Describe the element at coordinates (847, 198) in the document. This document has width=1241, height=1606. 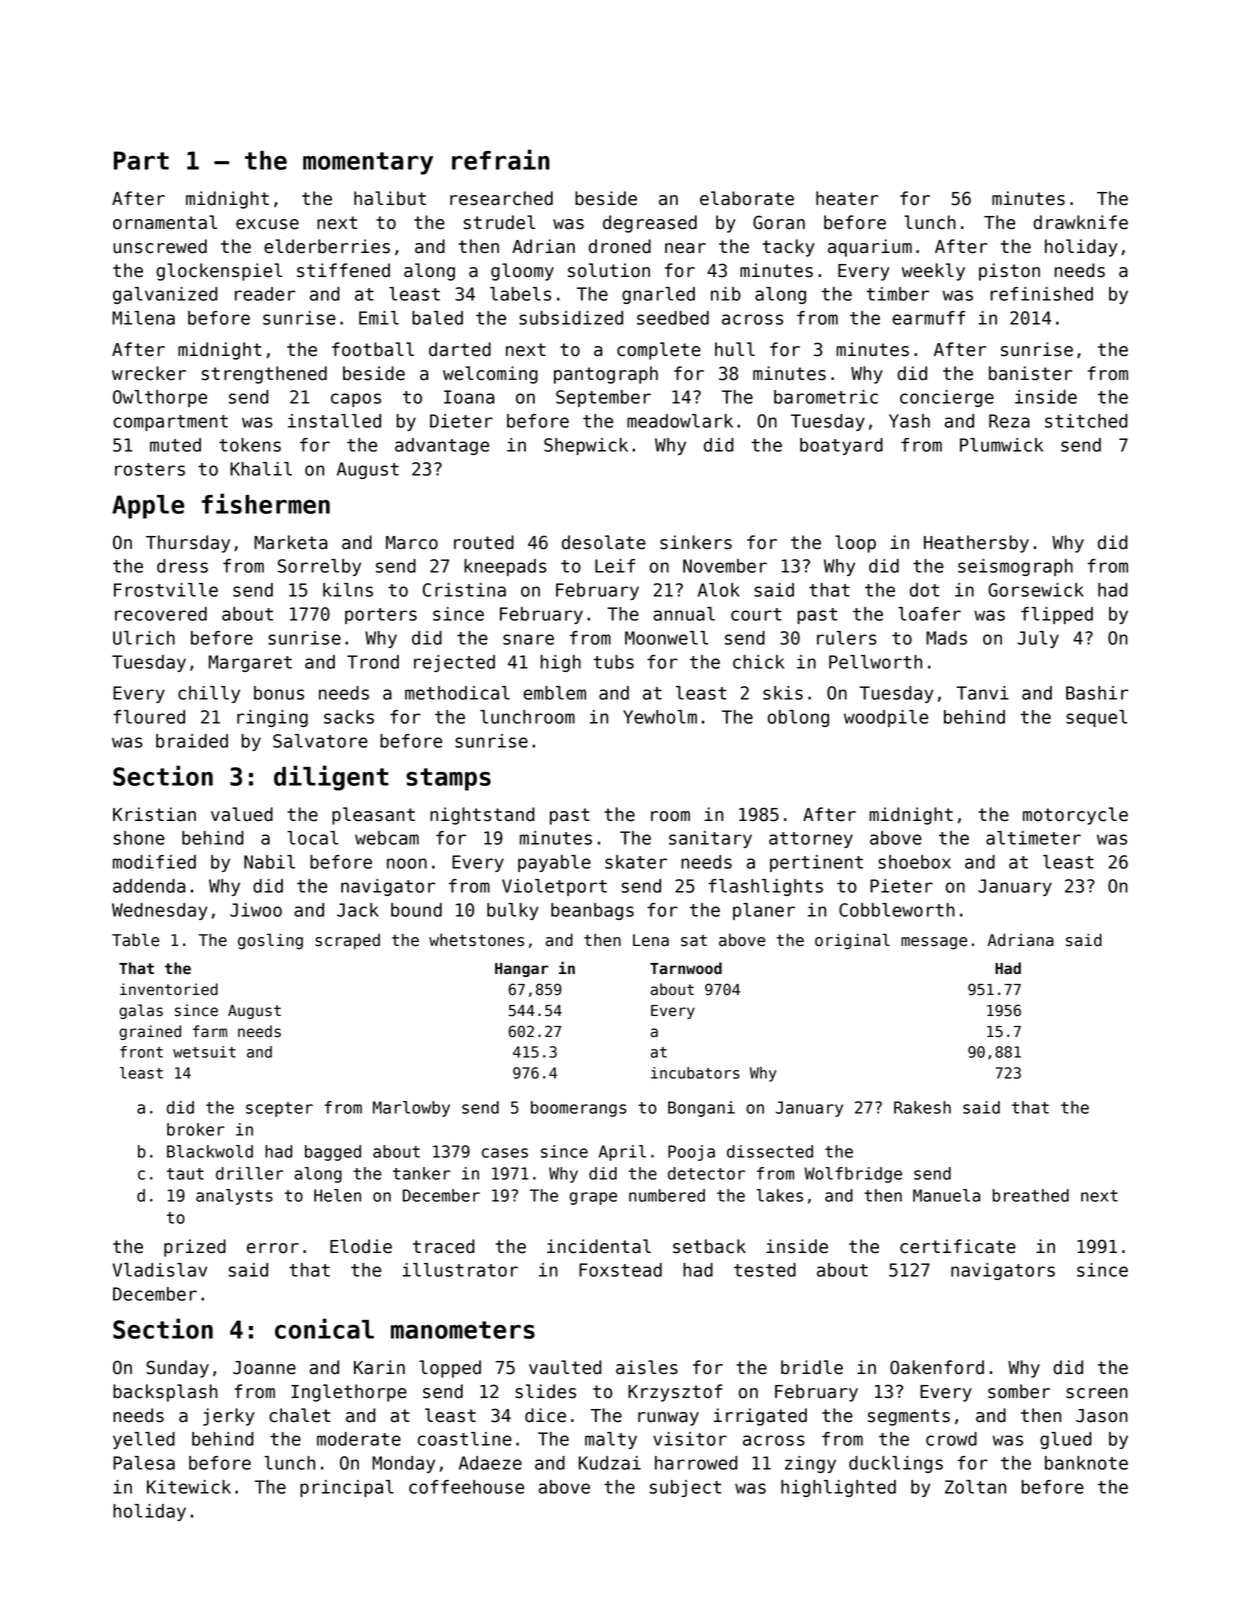
I see `heater` at that location.
